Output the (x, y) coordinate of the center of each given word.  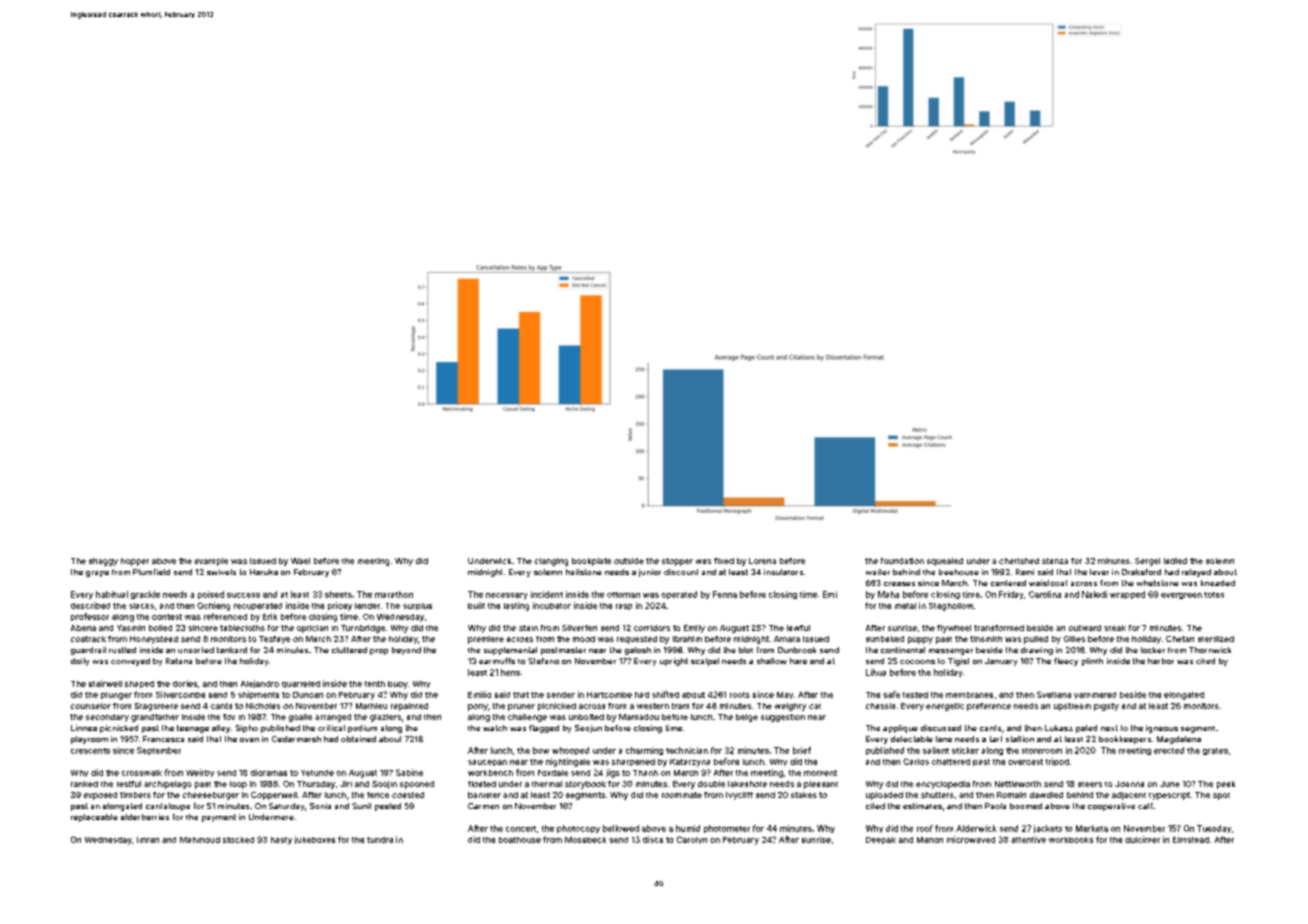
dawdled (1046, 795)
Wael (300, 561)
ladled (1175, 561)
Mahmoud (200, 840)
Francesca (163, 739)
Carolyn (692, 840)
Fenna (725, 594)
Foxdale (553, 773)
